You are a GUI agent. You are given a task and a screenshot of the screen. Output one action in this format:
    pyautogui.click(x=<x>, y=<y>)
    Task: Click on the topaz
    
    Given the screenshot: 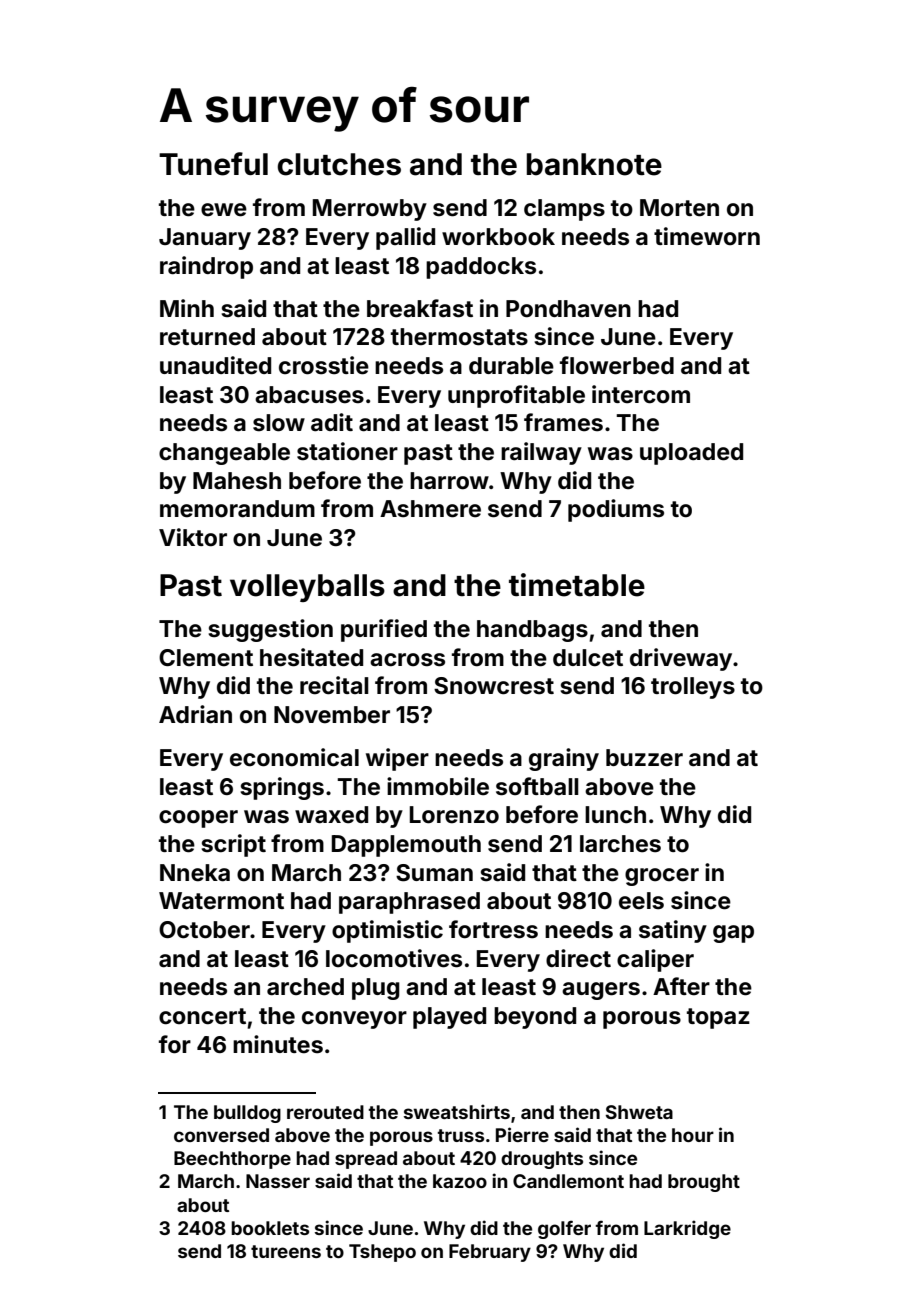 What is the action you would take?
    pyautogui.click(x=718, y=1018)
